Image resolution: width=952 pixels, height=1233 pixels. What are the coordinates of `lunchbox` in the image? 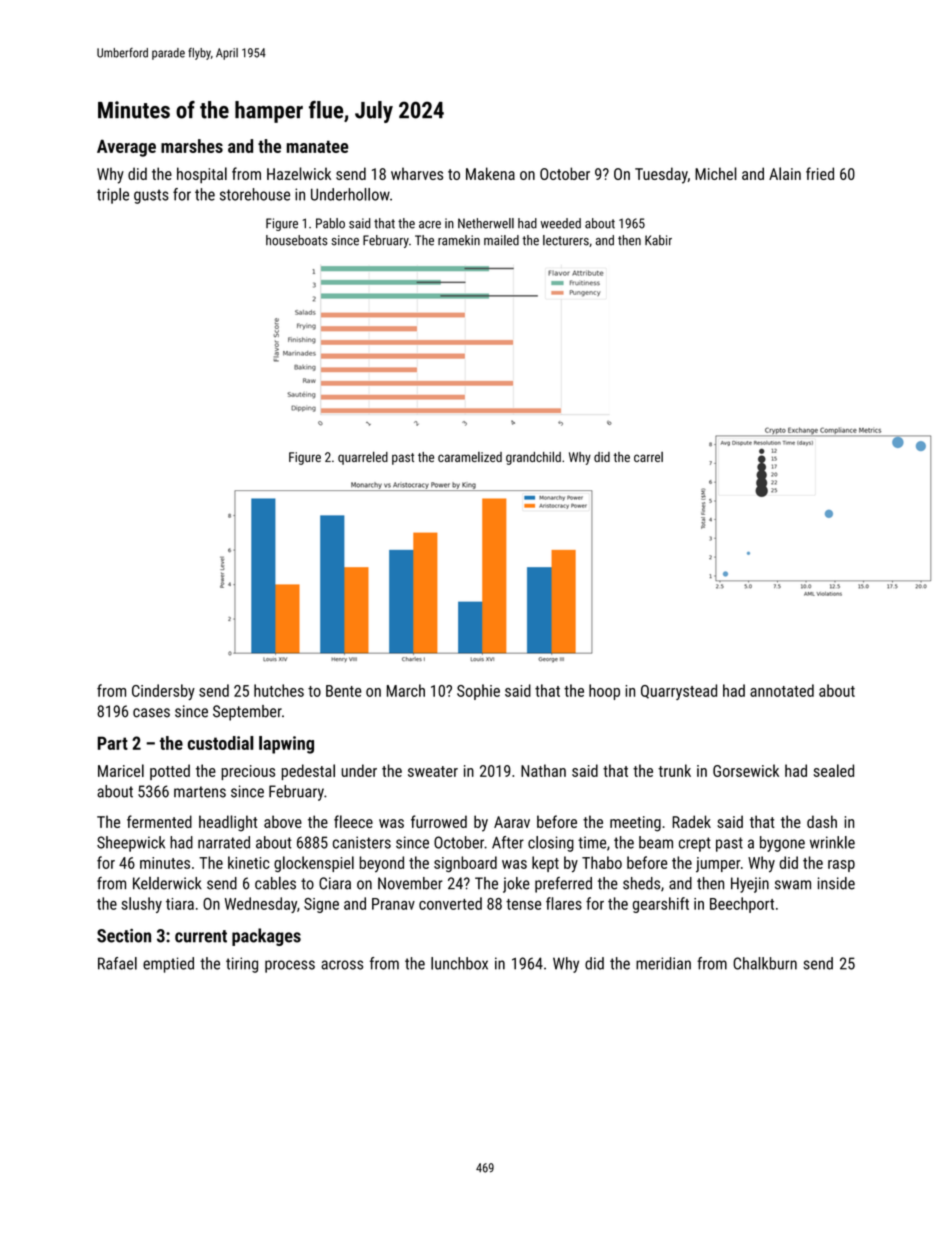 It's located at (459, 963).
